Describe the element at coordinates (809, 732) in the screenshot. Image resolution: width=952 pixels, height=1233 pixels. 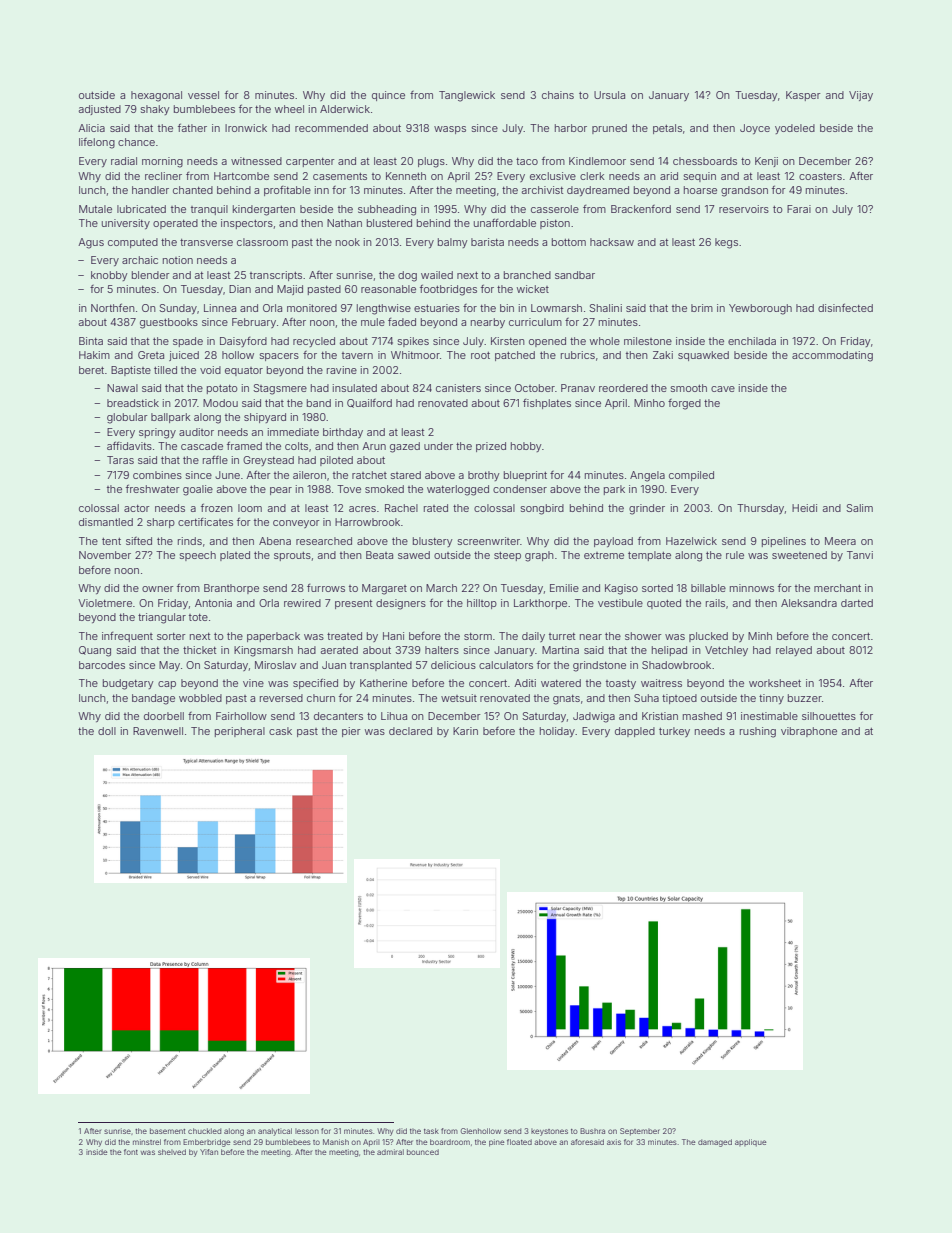
I see `vibraphone` at that location.
